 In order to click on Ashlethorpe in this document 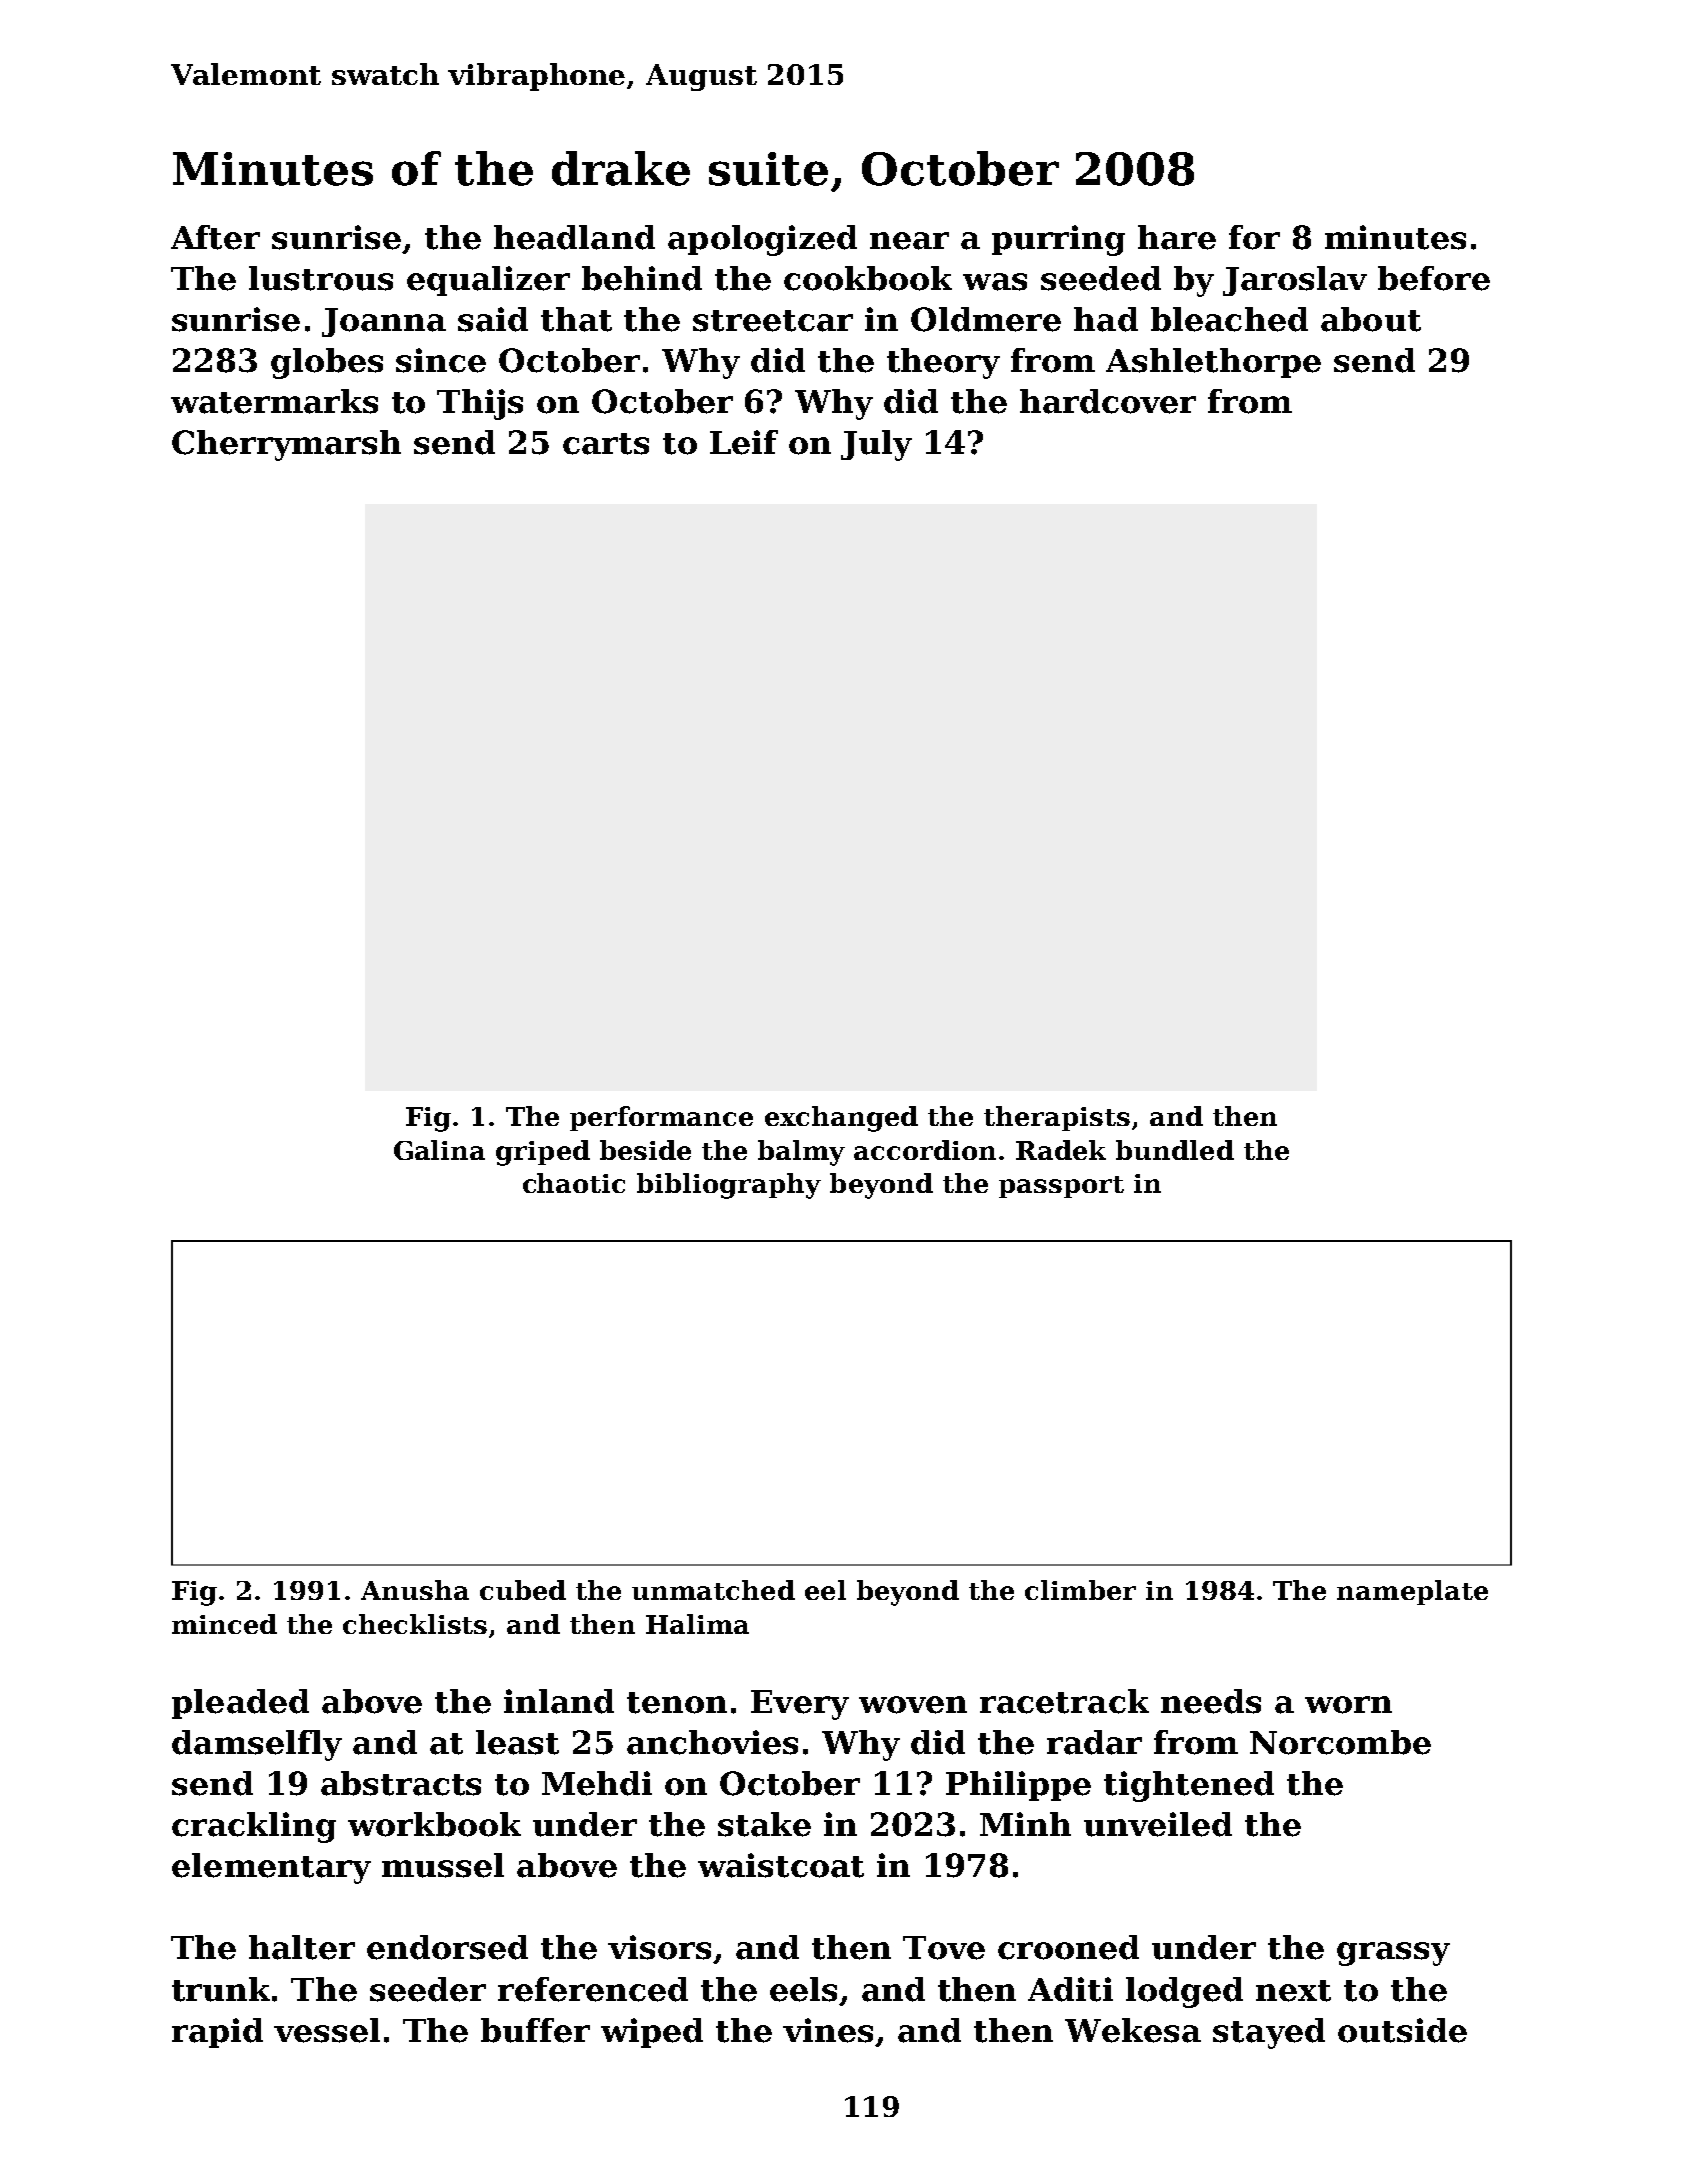, I will do `click(1213, 363)`.
